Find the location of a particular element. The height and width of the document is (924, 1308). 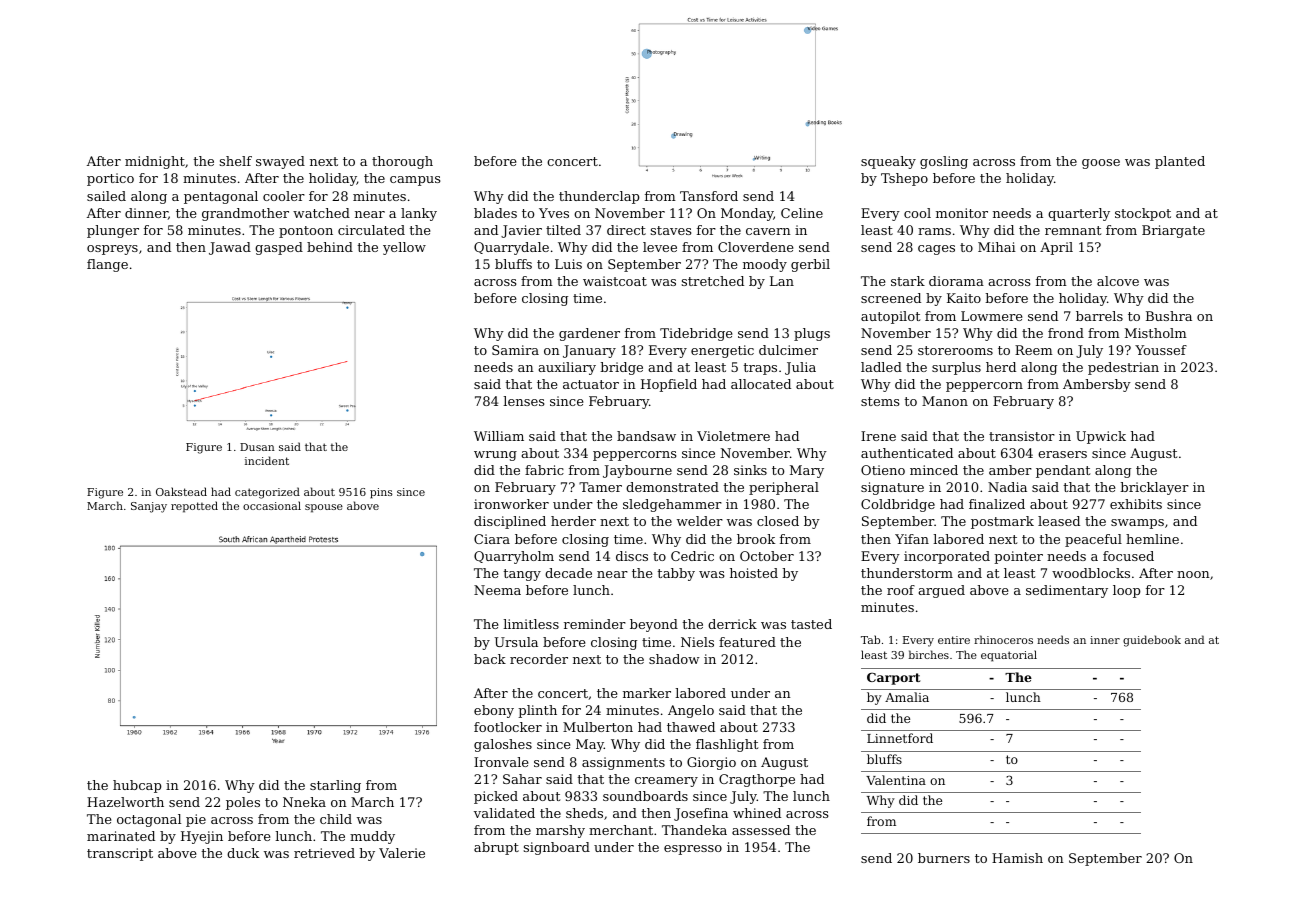

espresso is located at coordinates (693, 850).
